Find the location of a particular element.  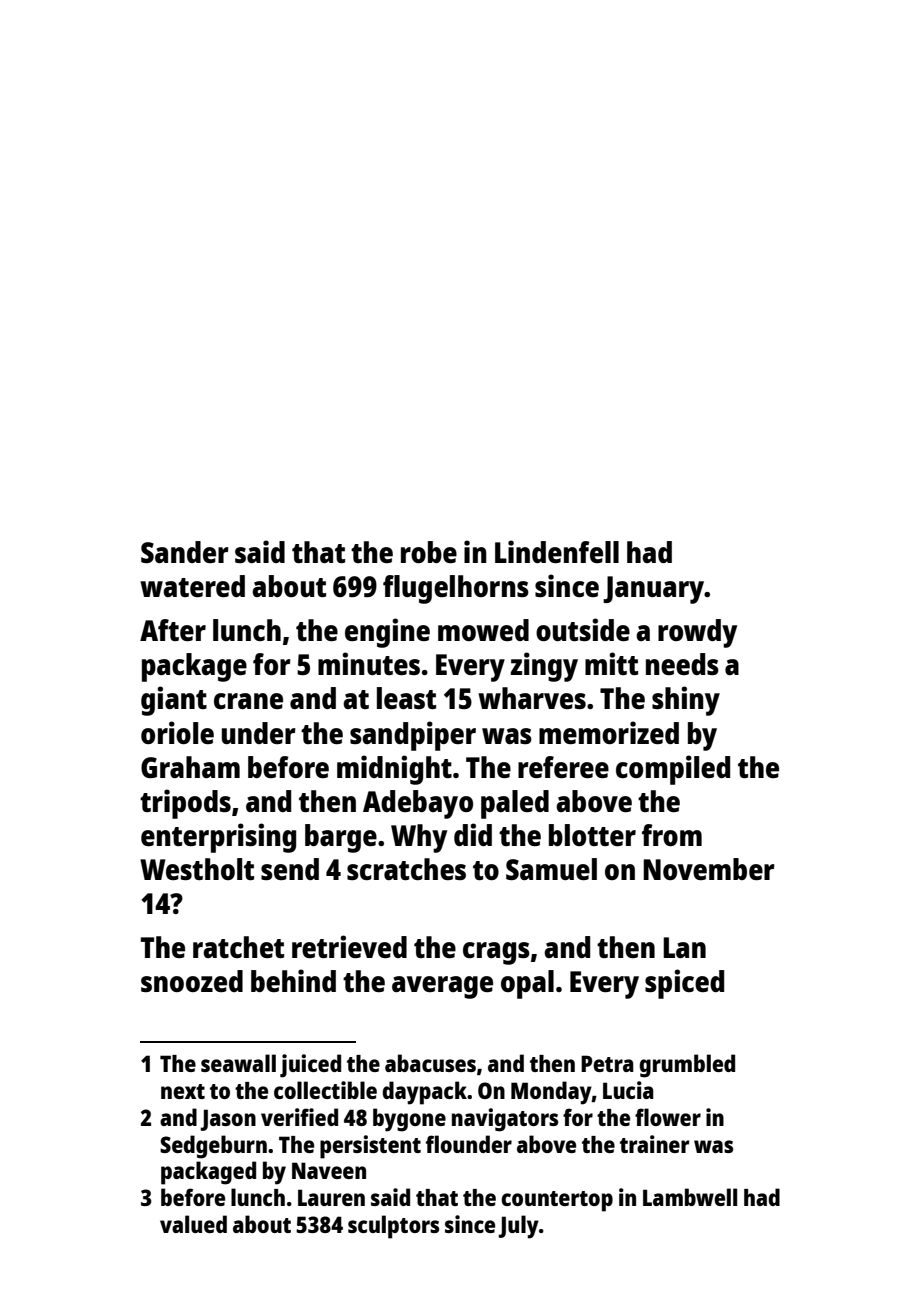

opal is located at coordinates (527, 984).
